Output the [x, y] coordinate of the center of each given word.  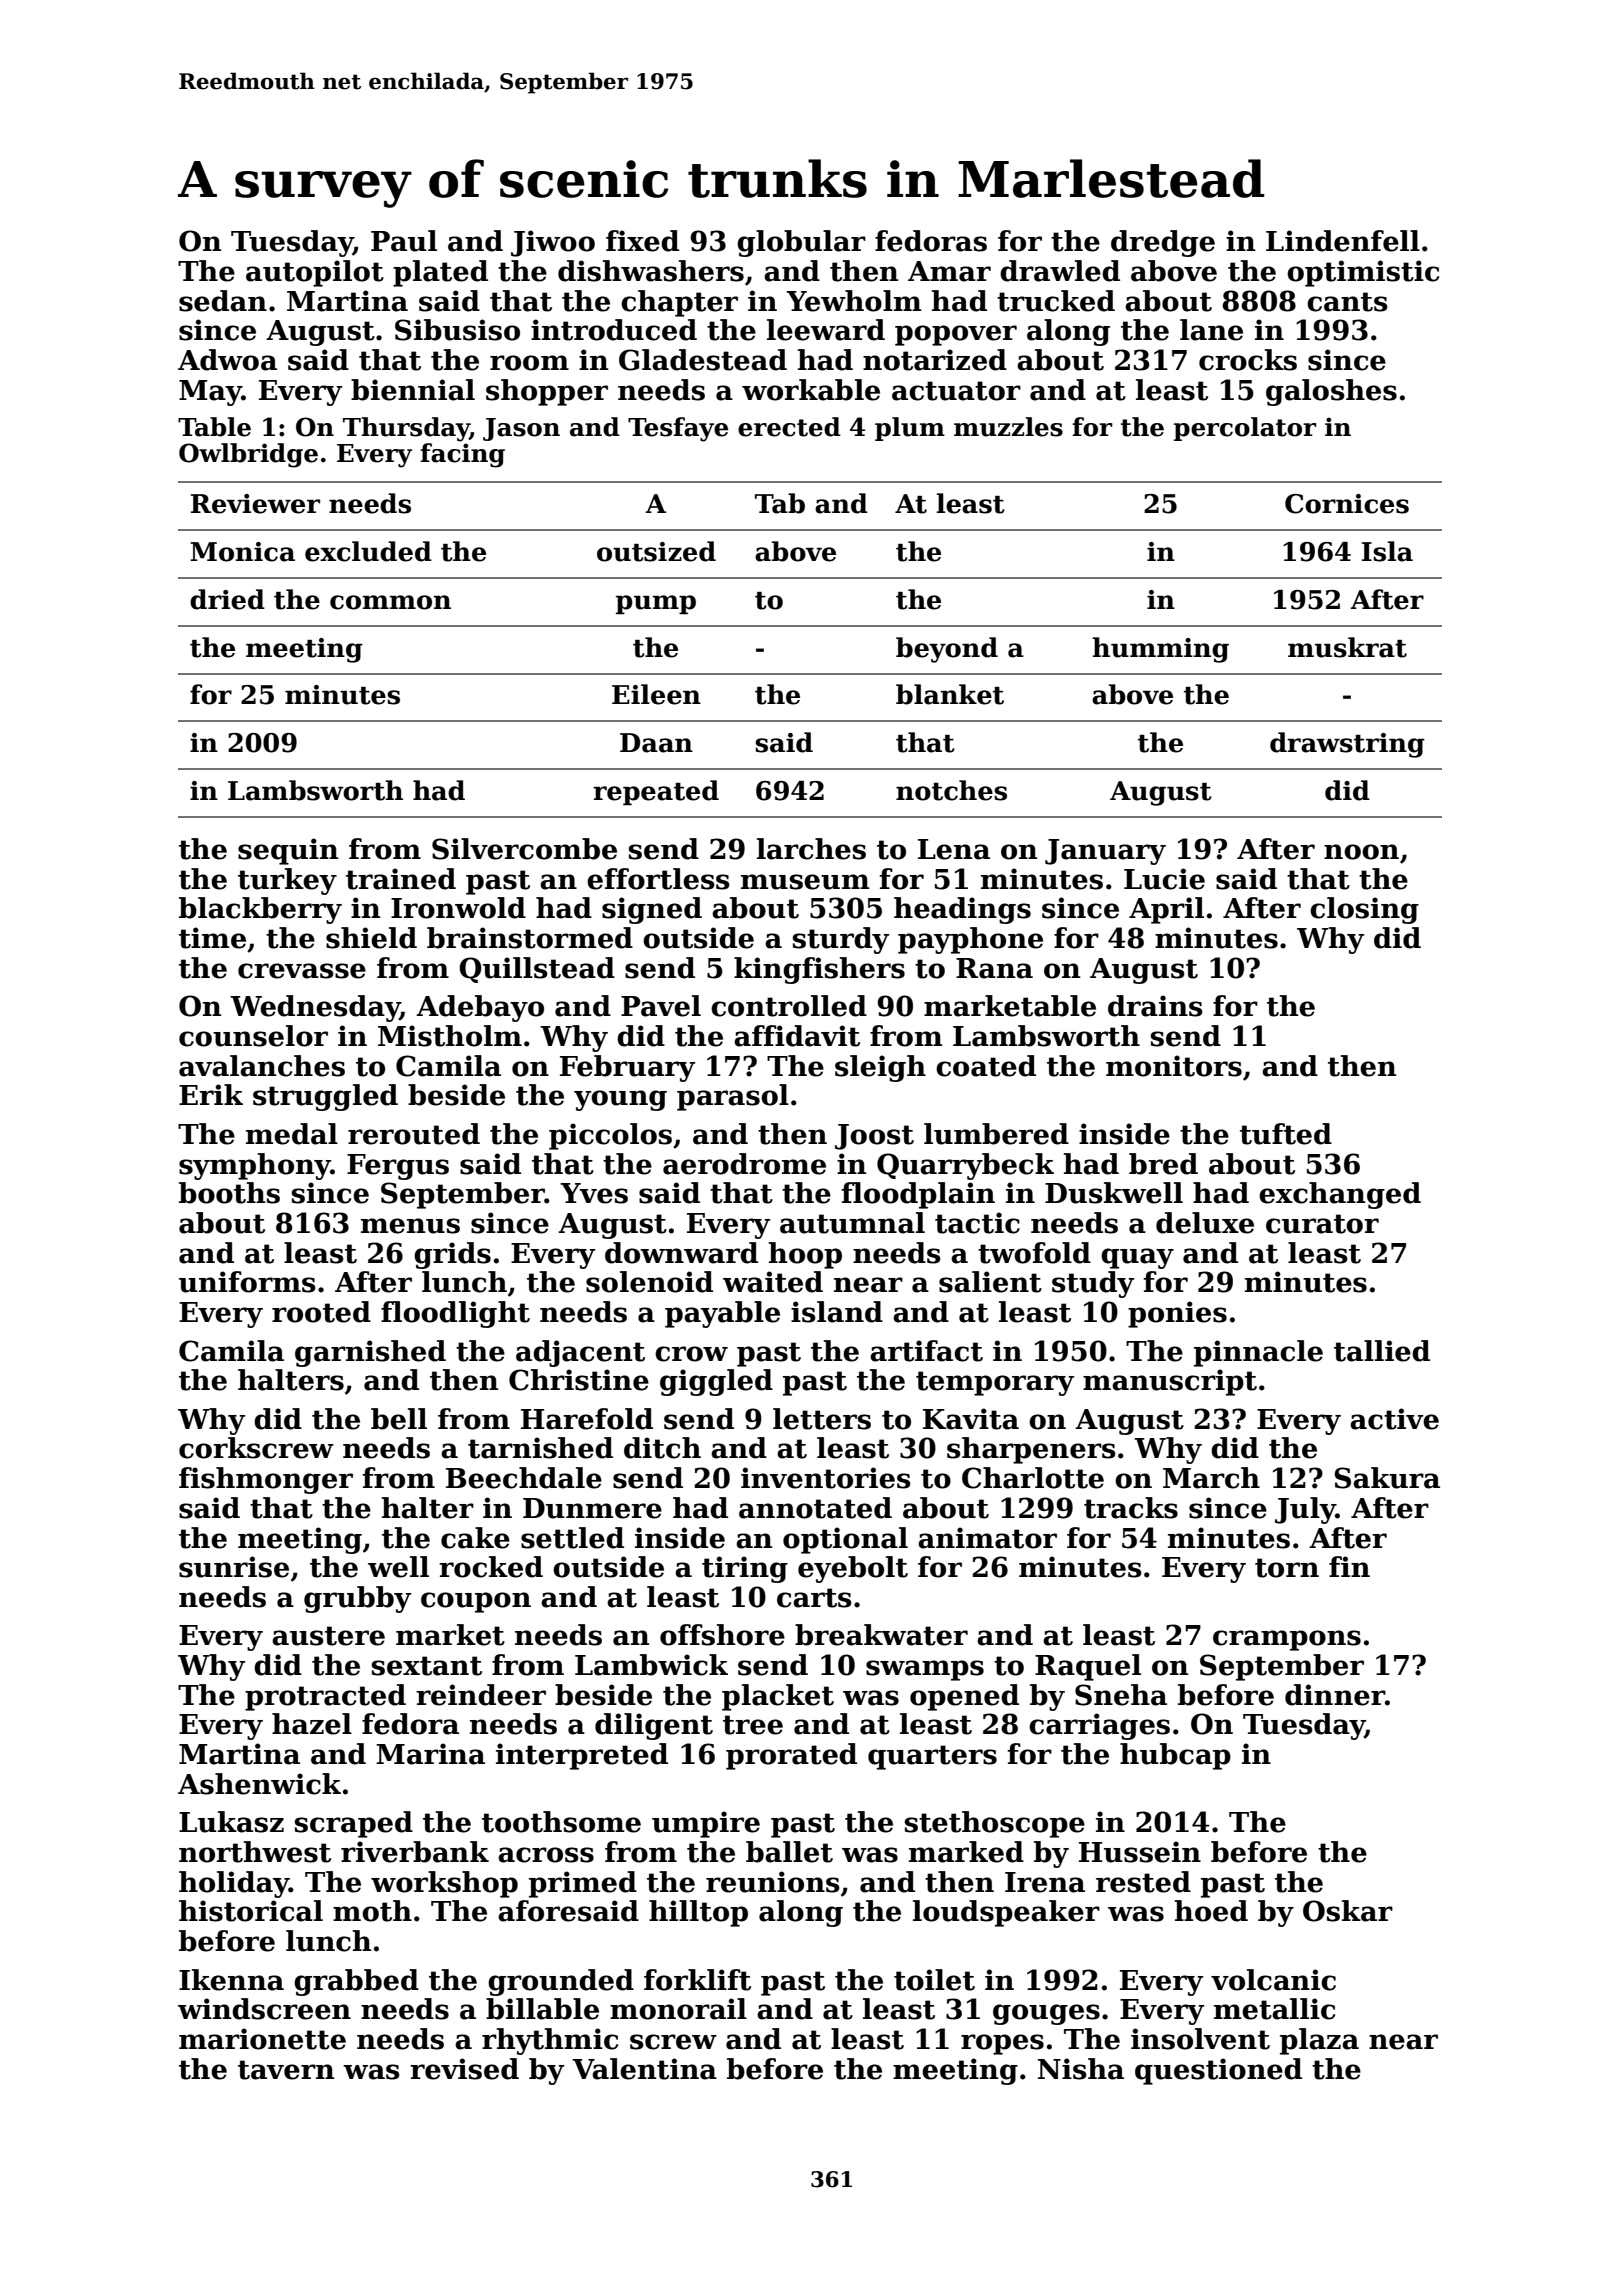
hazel [312, 1724]
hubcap [1175, 1756]
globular [801, 243]
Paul [404, 241]
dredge [1163, 243]
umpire [706, 1824]
